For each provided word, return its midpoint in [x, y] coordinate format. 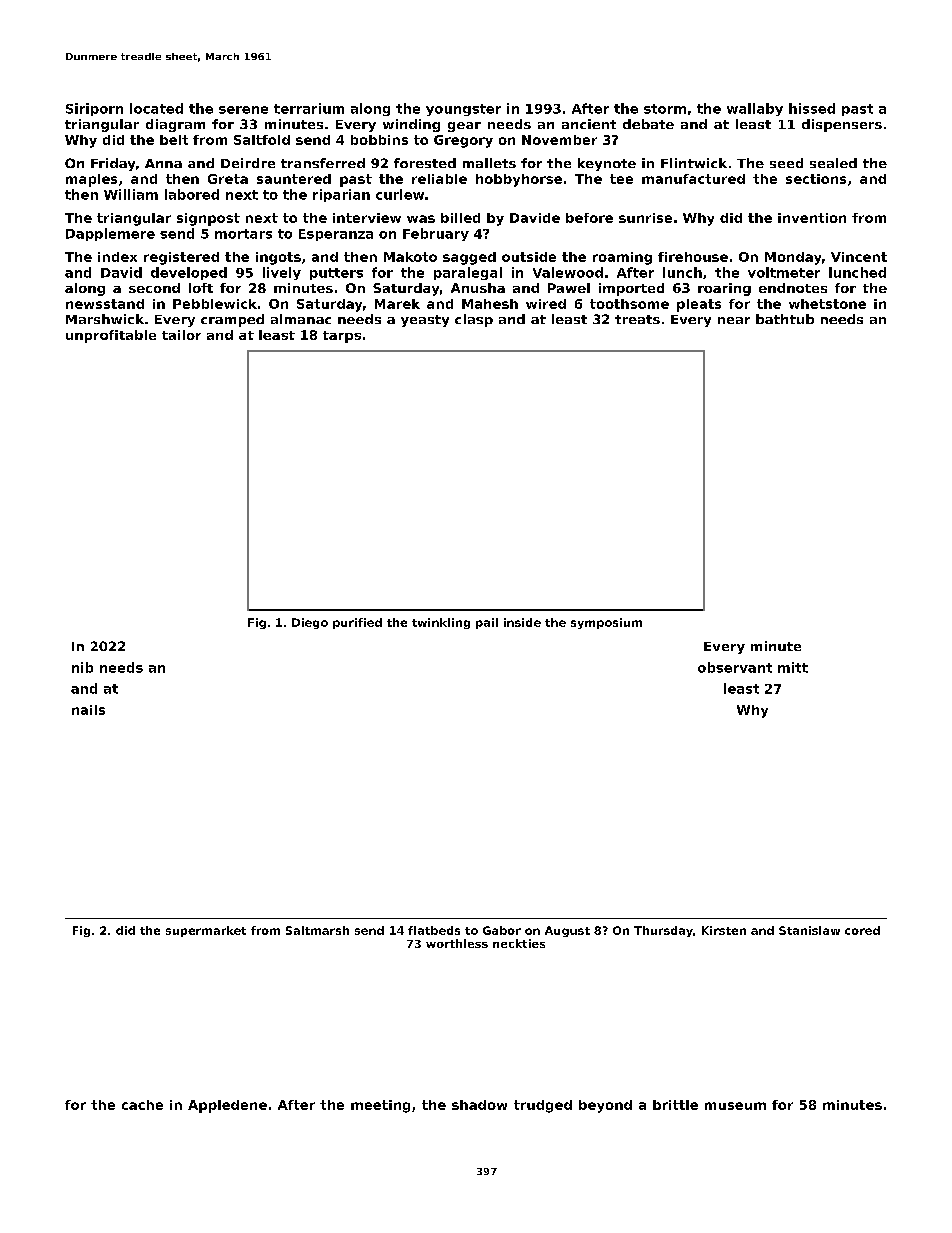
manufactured [693, 179]
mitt [793, 667]
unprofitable [111, 336]
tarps [342, 337]
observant [735, 667]
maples [91, 180]
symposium [606, 623]
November [559, 140]
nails [88, 710]
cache [142, 1105]
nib [82, 667]
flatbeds [434, 930]
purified [357, 623]
